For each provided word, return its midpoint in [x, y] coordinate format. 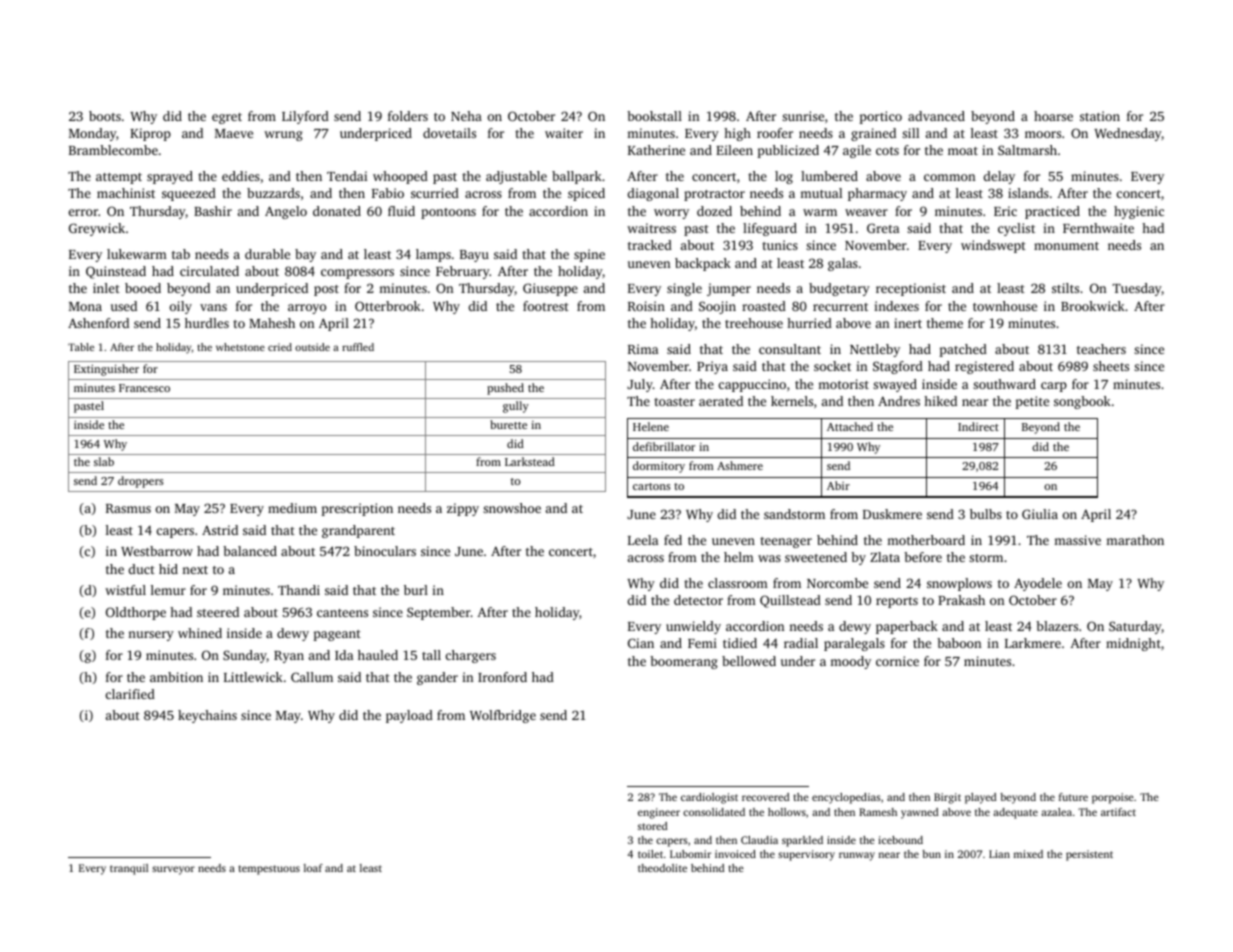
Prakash [961, 600]
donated [337, 211]
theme [945, 323]
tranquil [129, 869]
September [439, 613]
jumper [729, 289]
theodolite [662, 868]
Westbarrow [157, 551]
